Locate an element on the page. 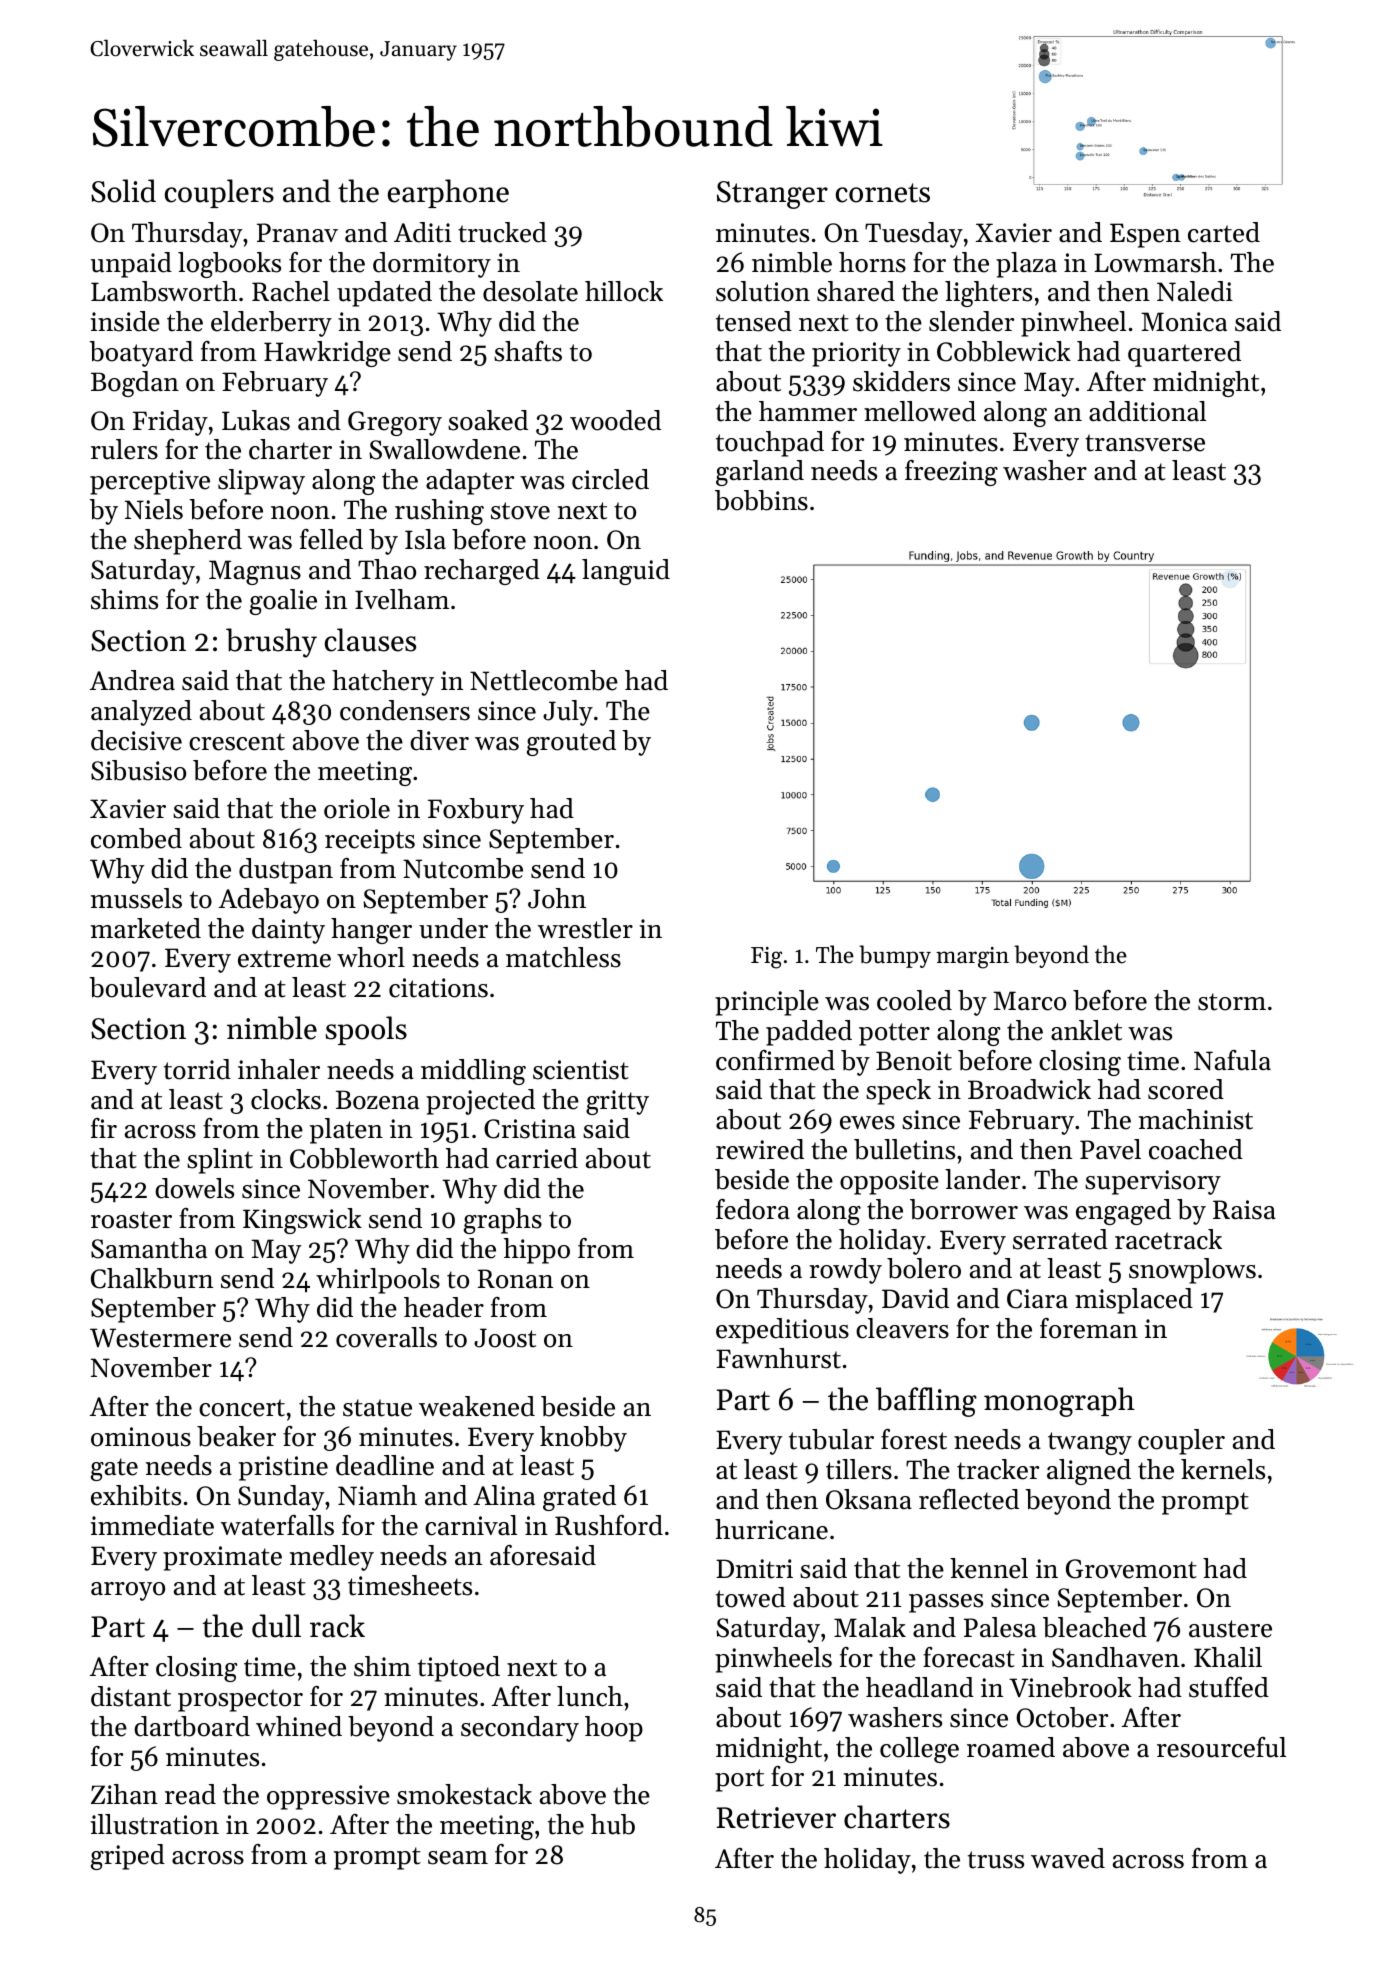  principle is located at coordinates (767, 1003).
